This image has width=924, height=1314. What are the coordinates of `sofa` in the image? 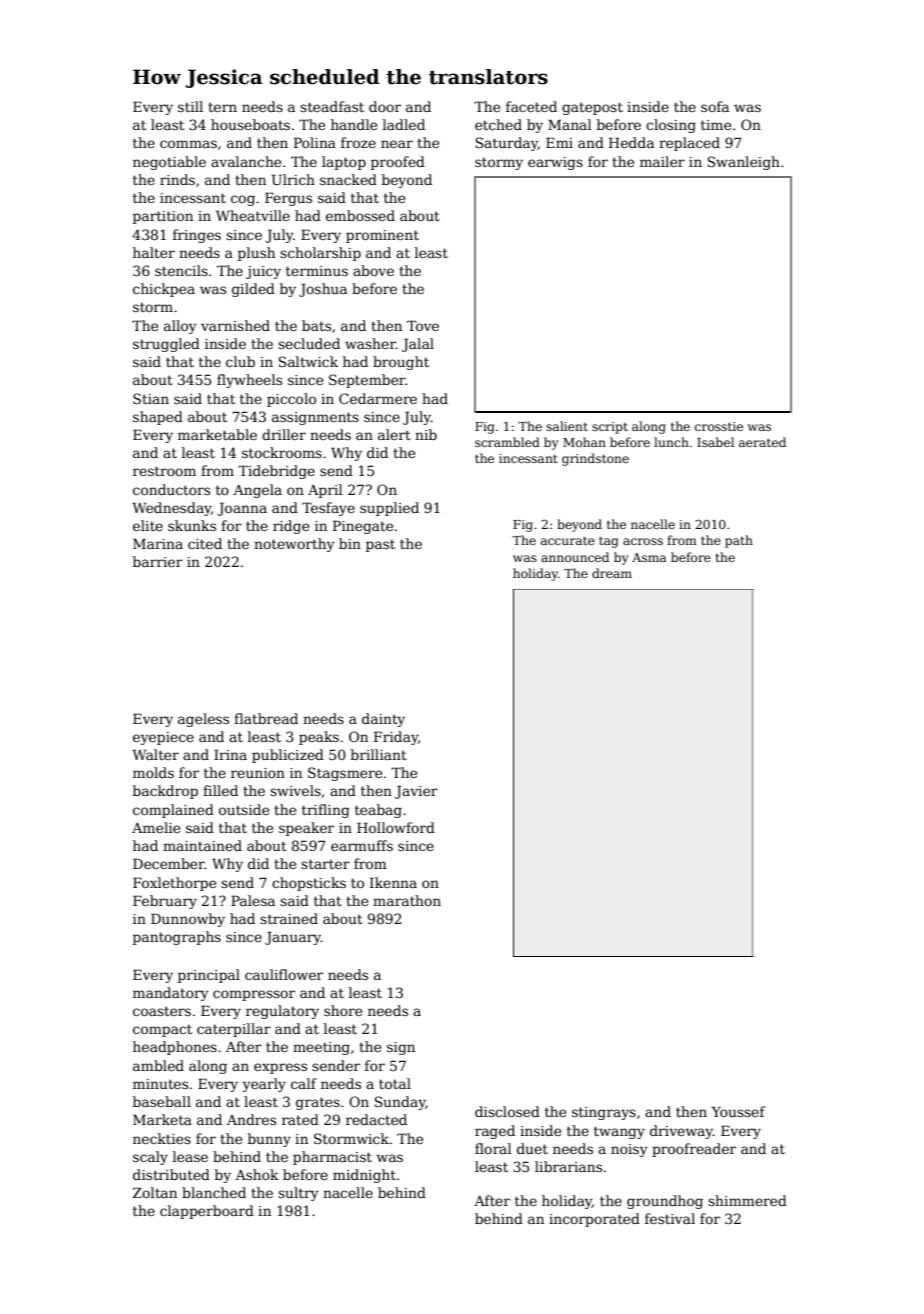 It's located at (715, 106).
